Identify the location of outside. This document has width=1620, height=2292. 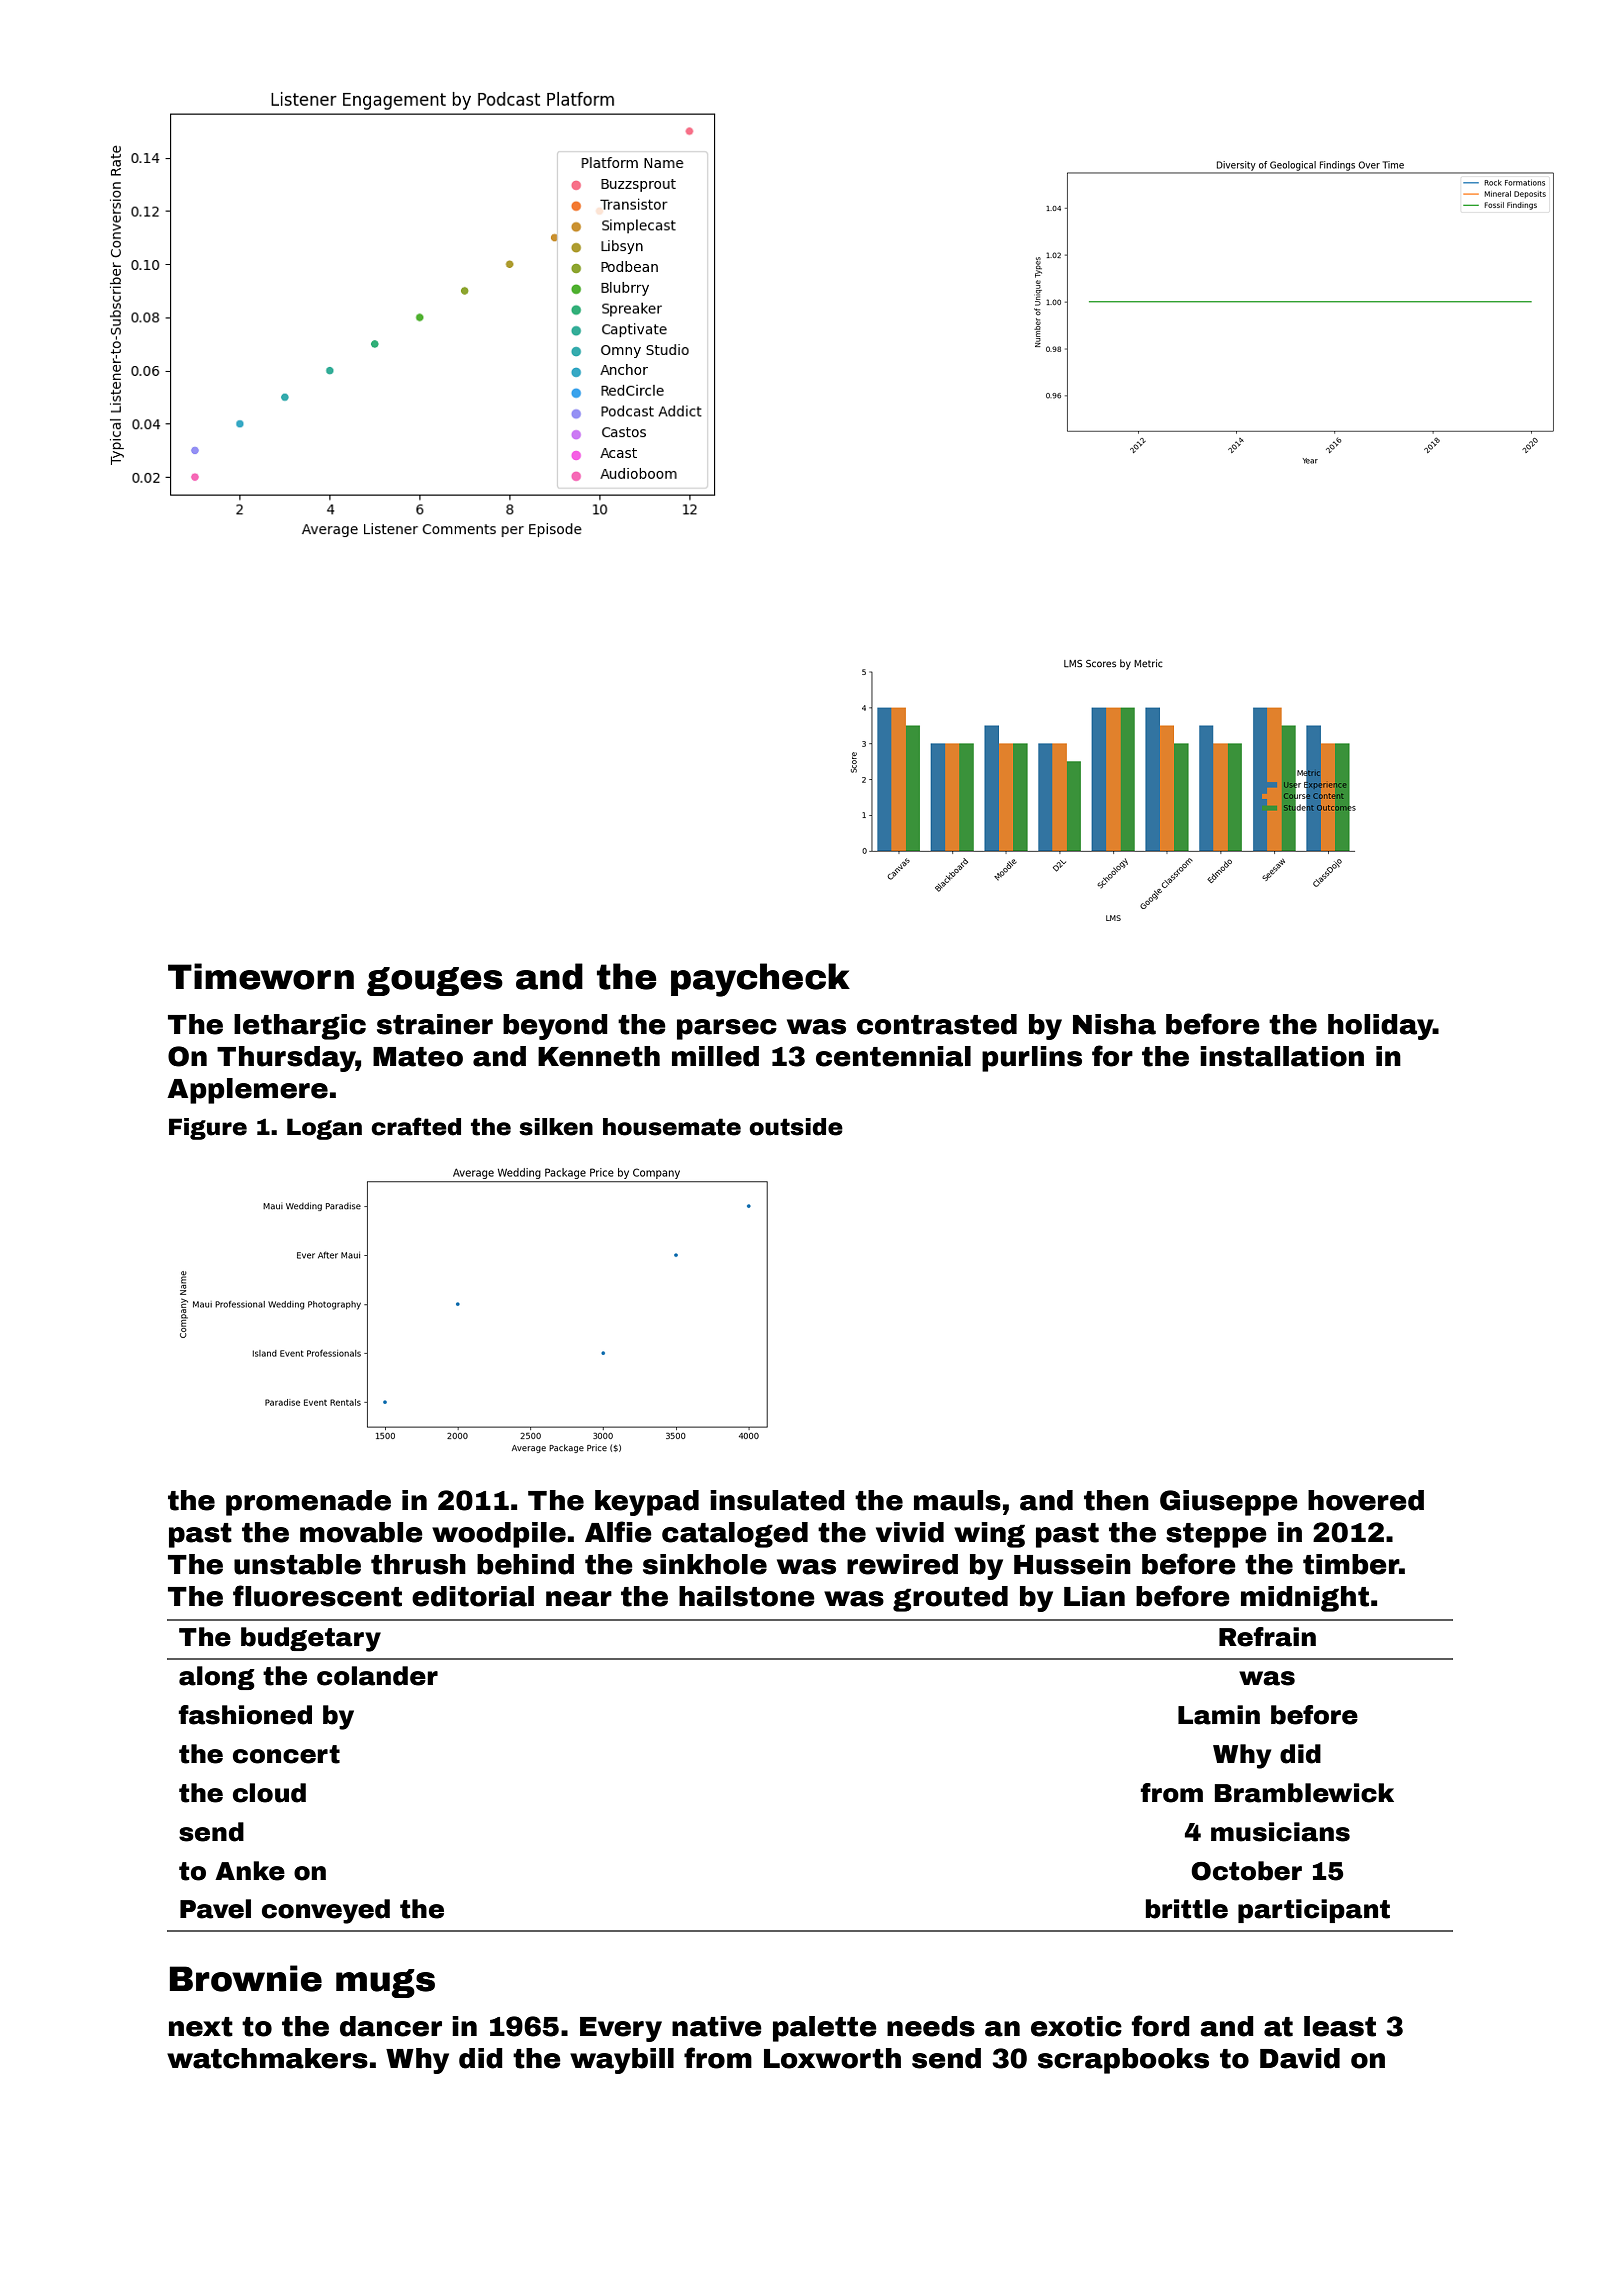
(796, 1127).
